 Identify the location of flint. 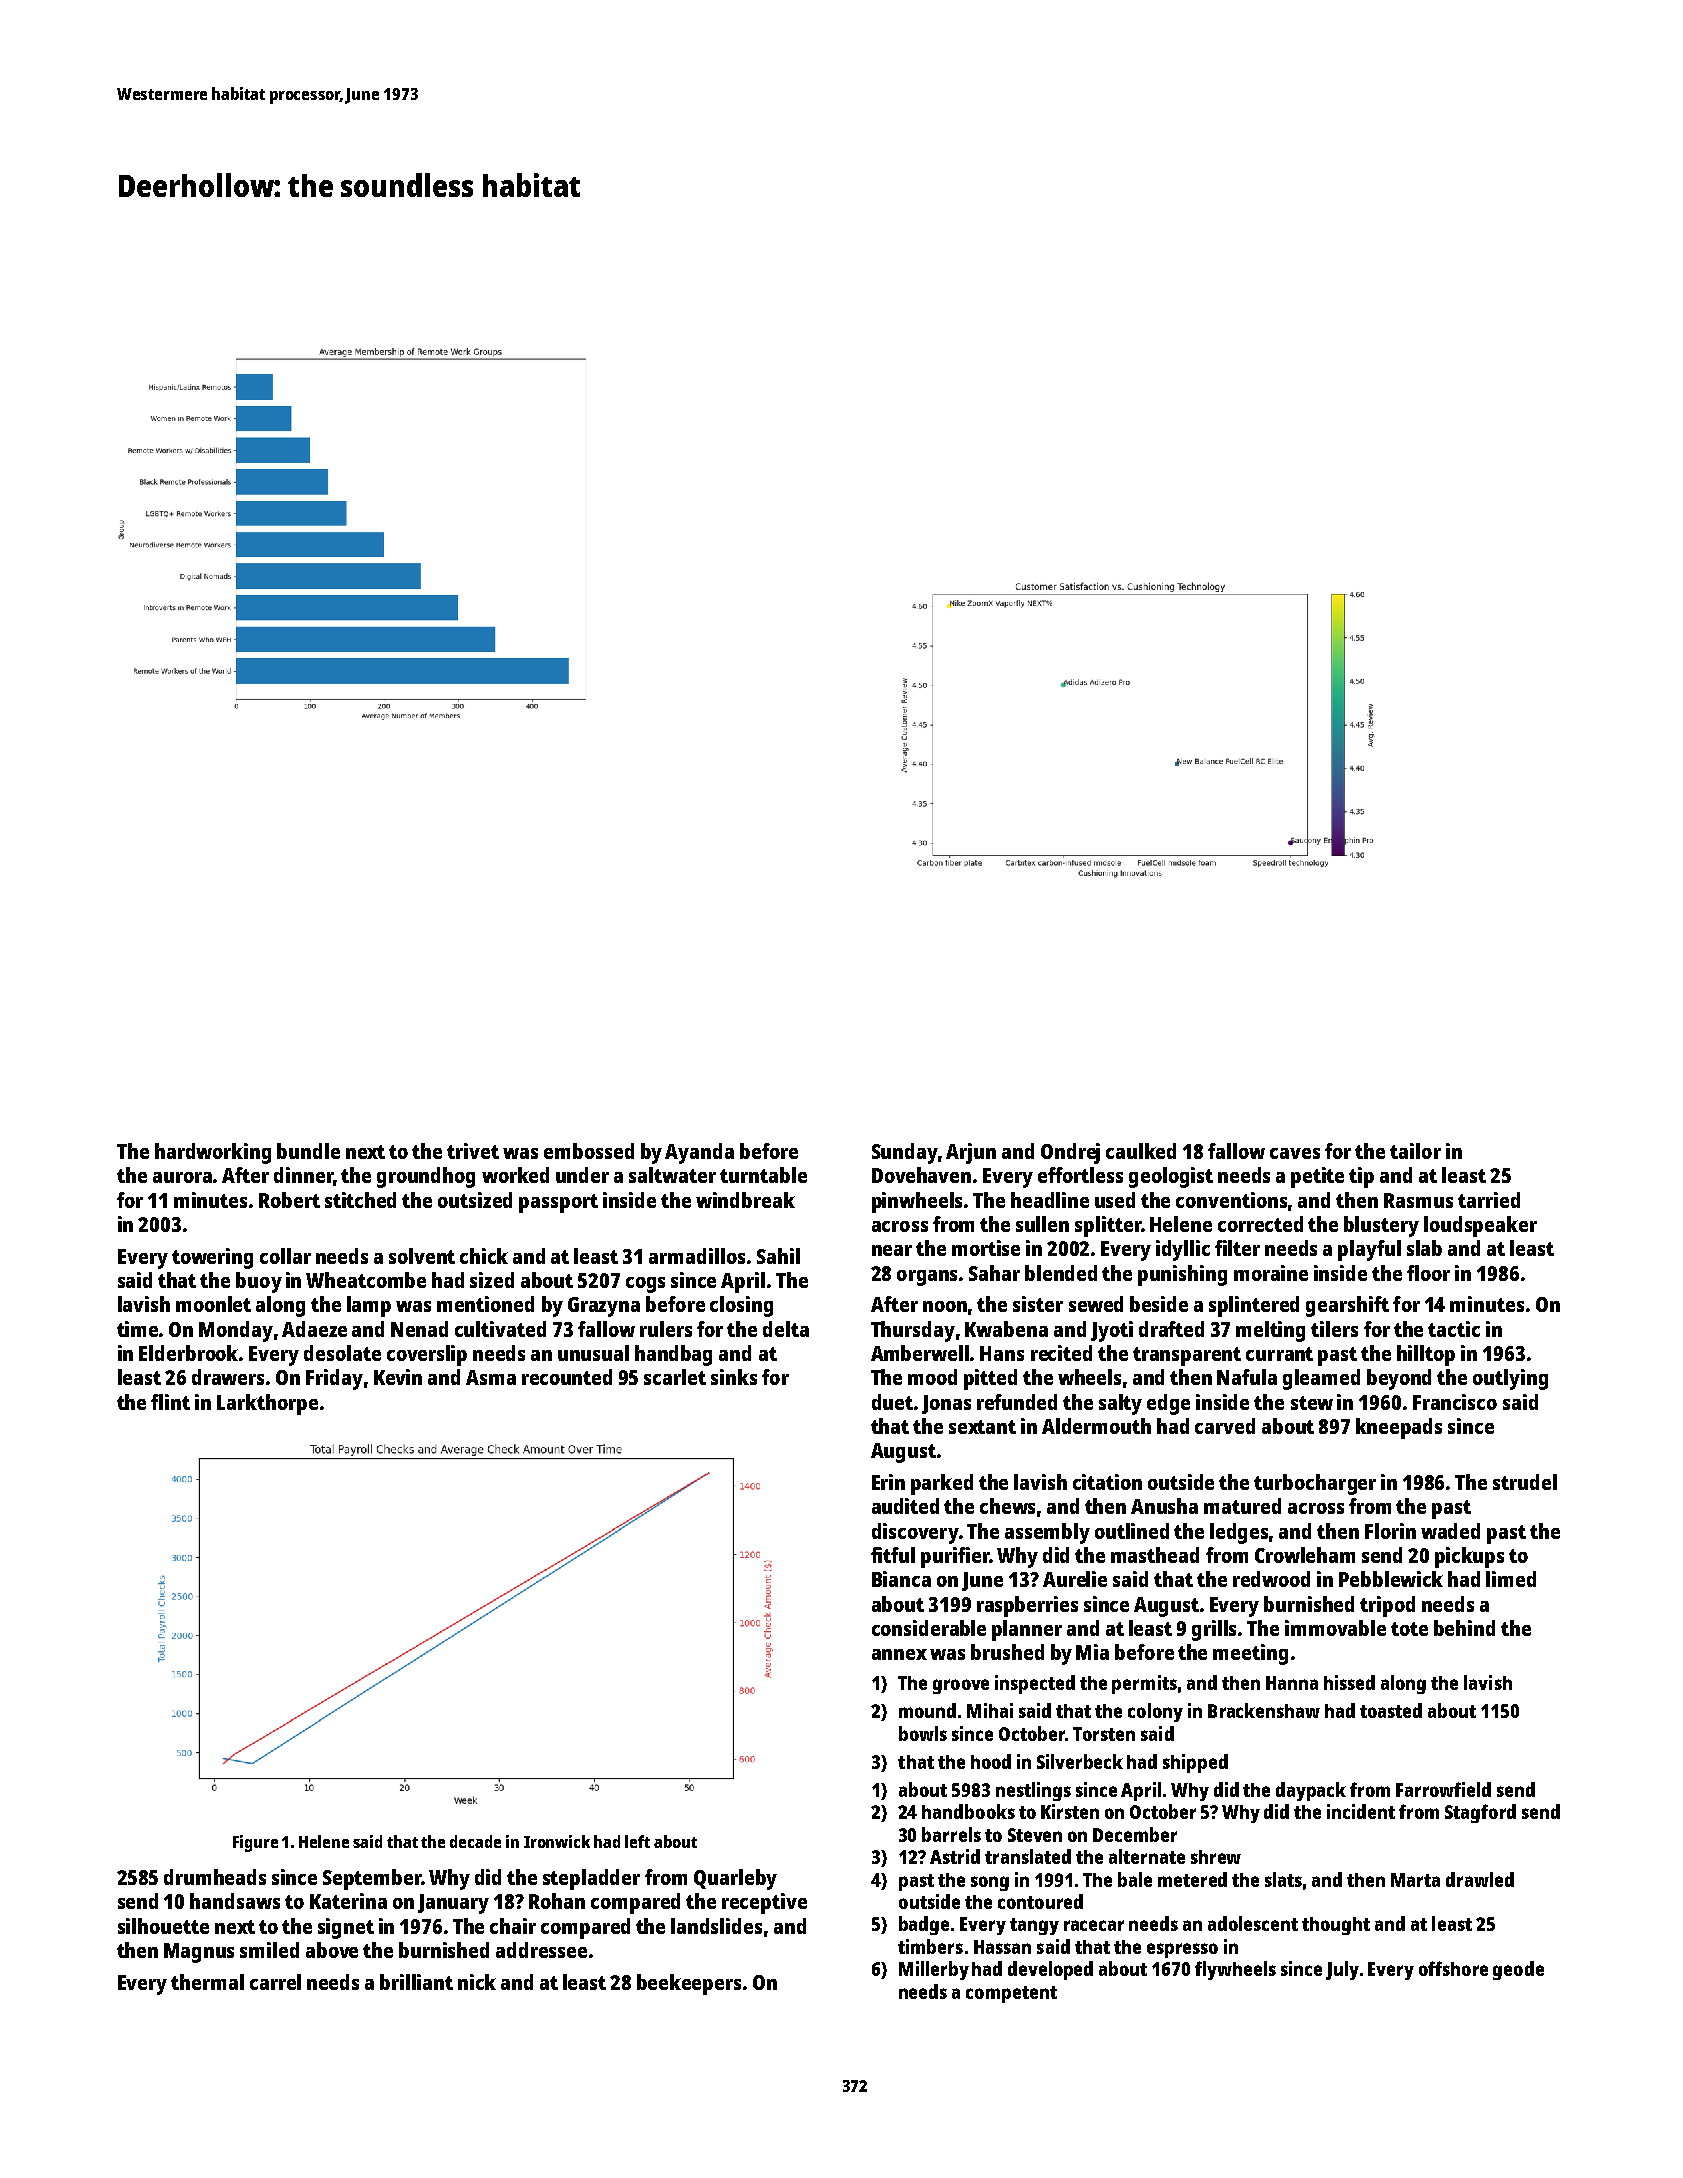
(170, 1402).
